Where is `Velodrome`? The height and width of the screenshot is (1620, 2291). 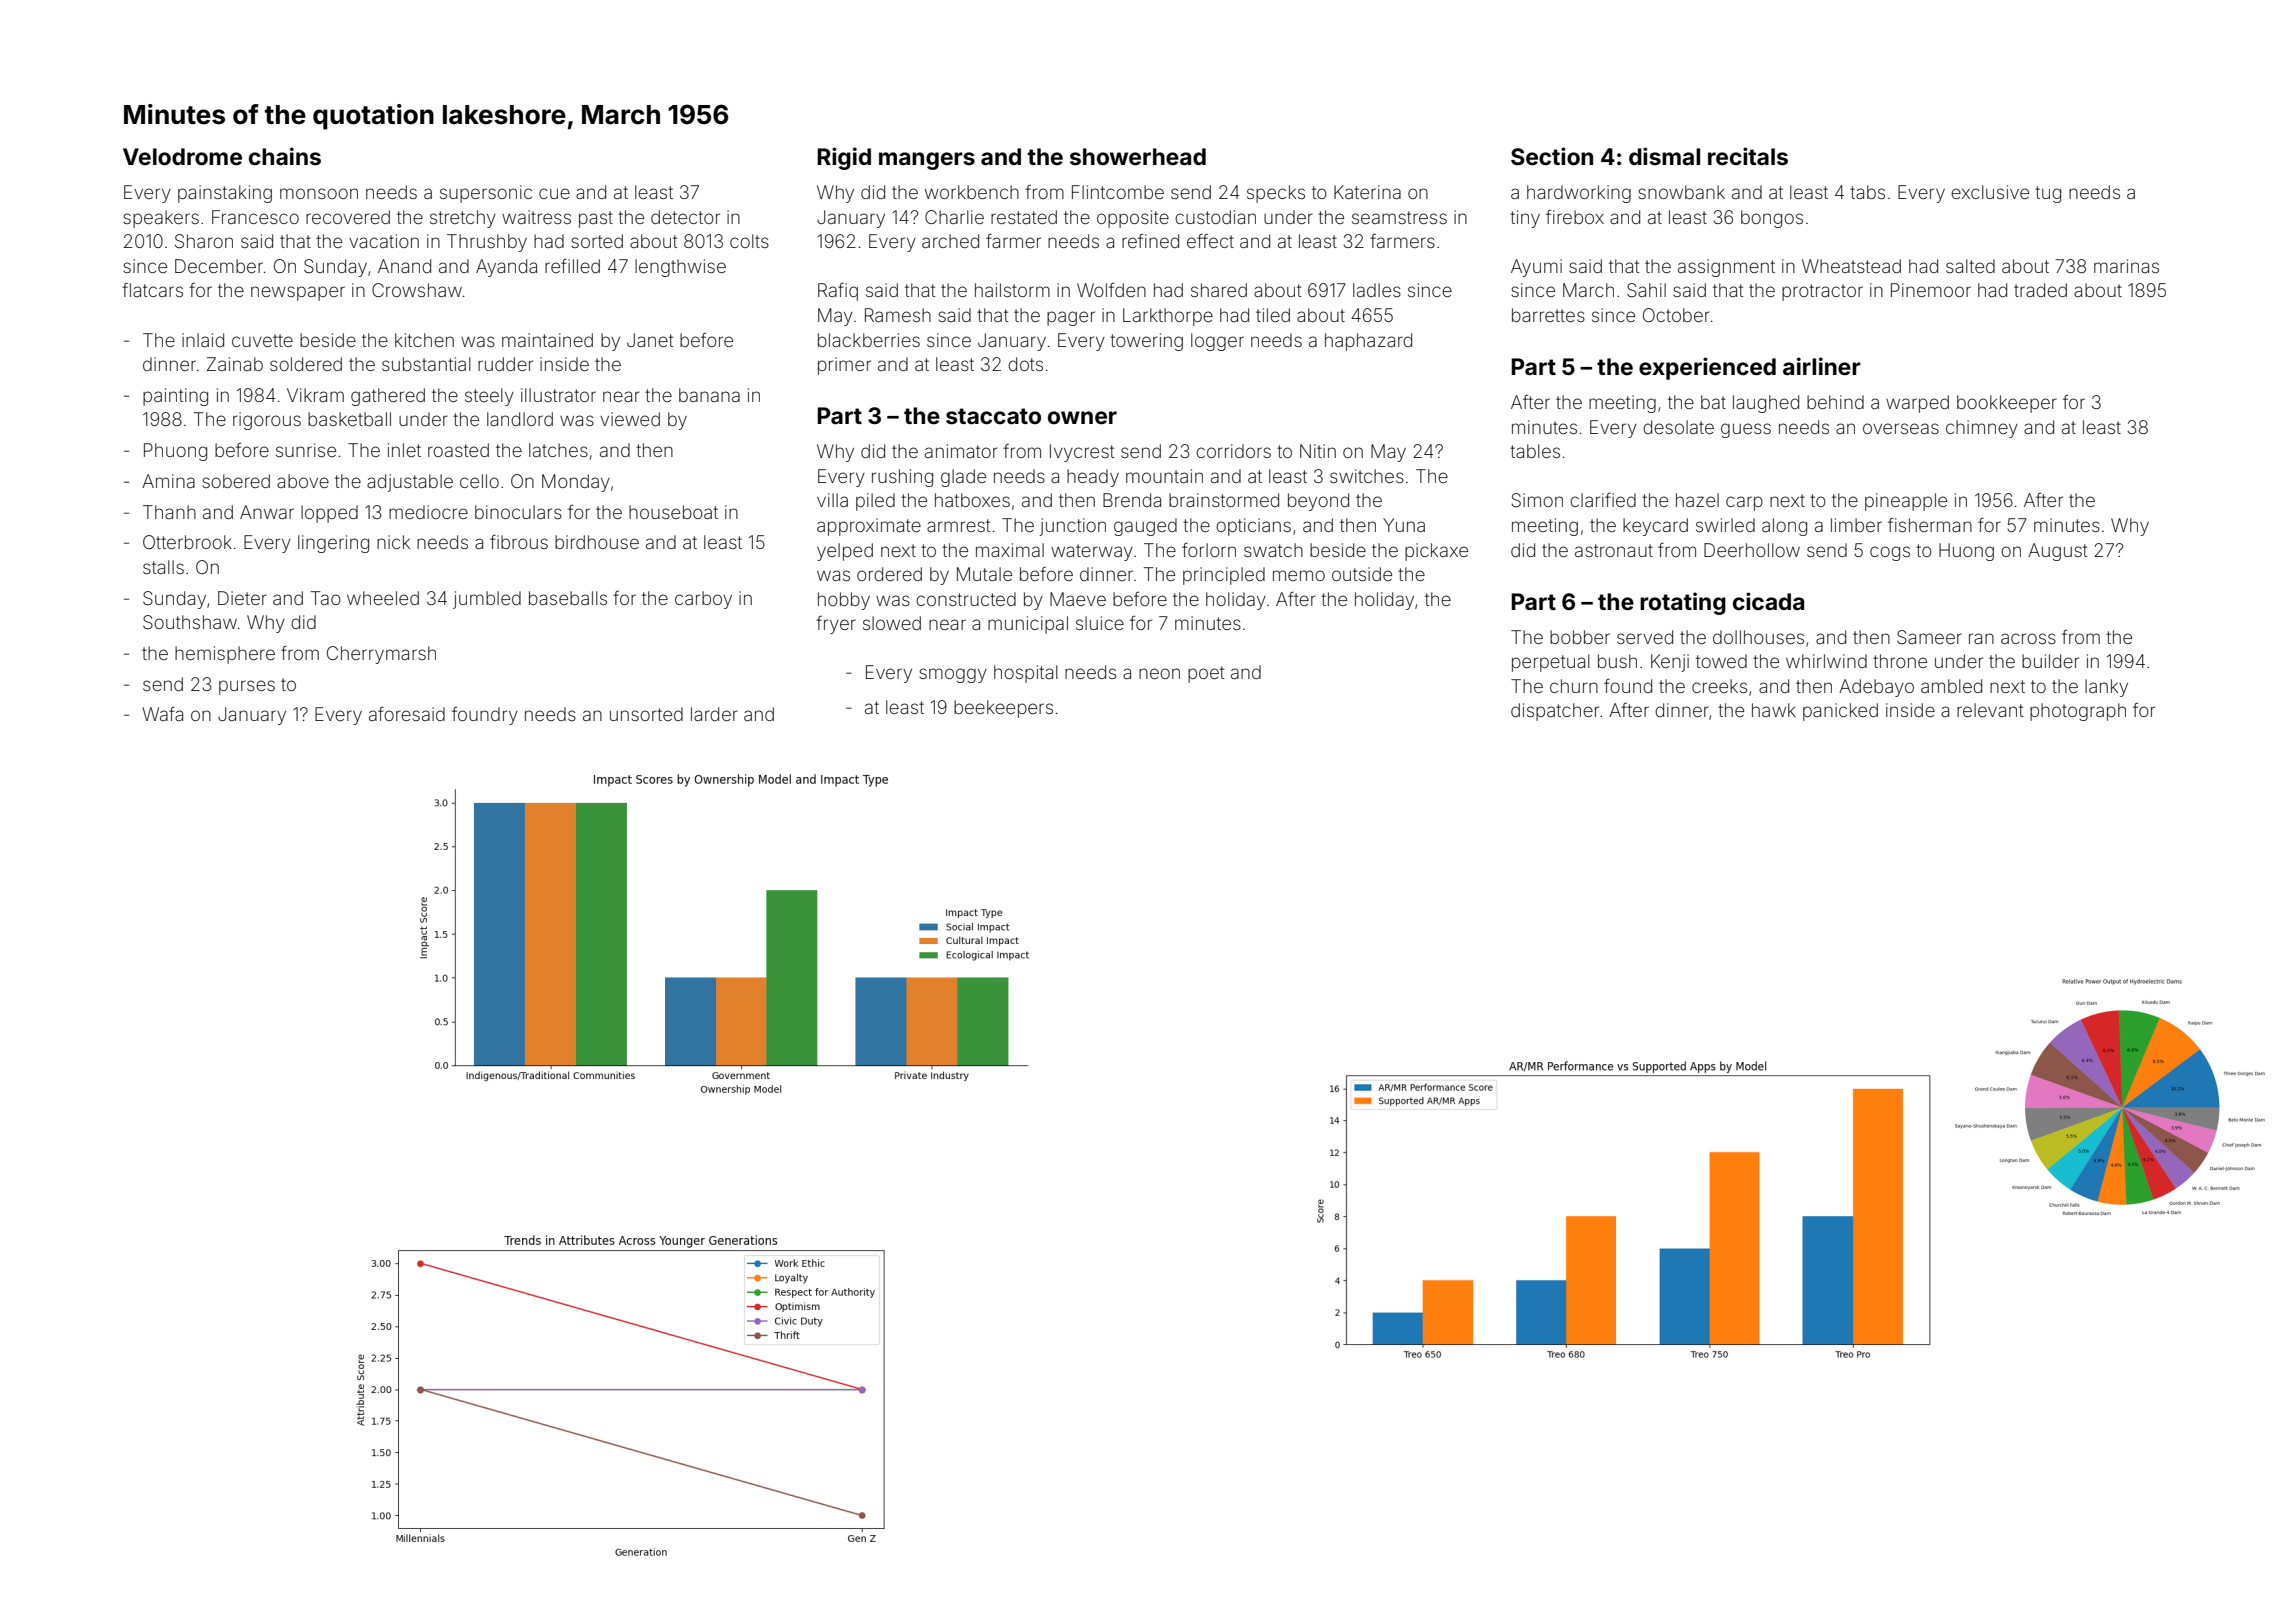 Velodrome is located at coordinates (182, 157).
